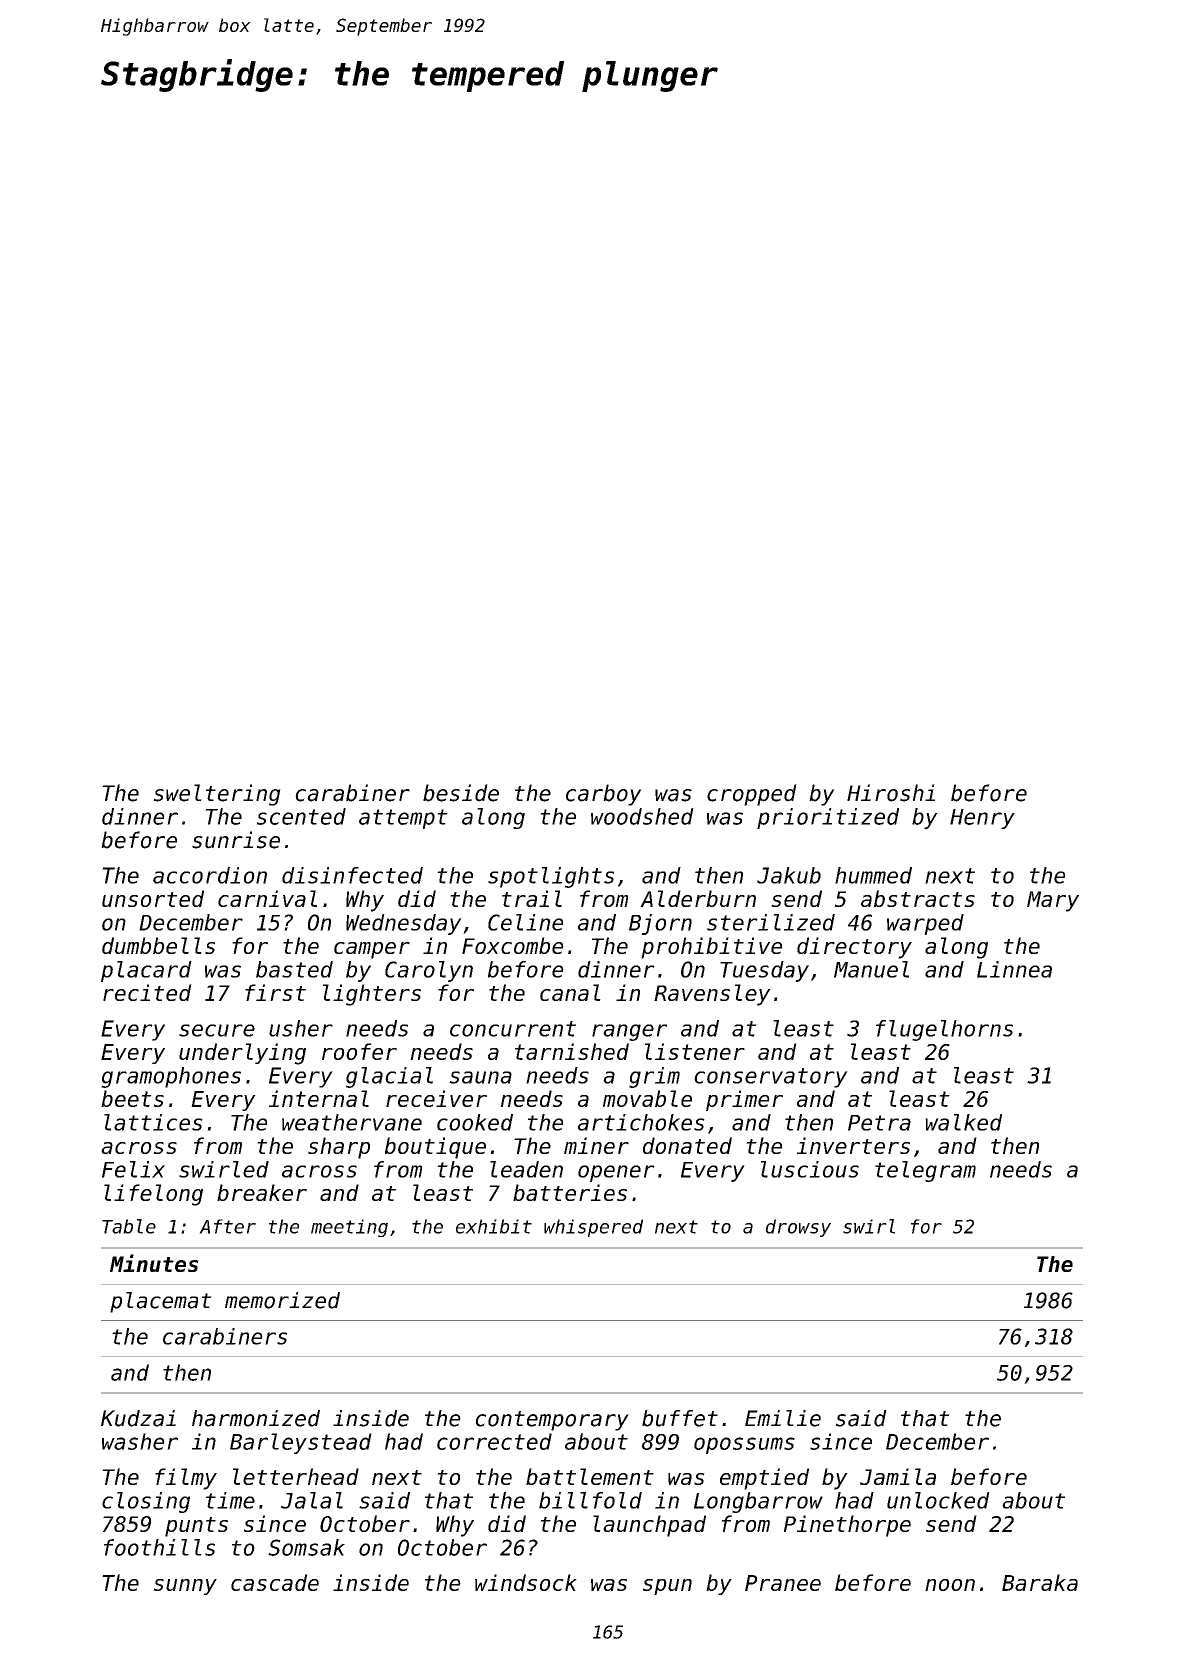 The width and height of the image is (1184, 1675). I want to click on unlocked, so click(938, 1500).
